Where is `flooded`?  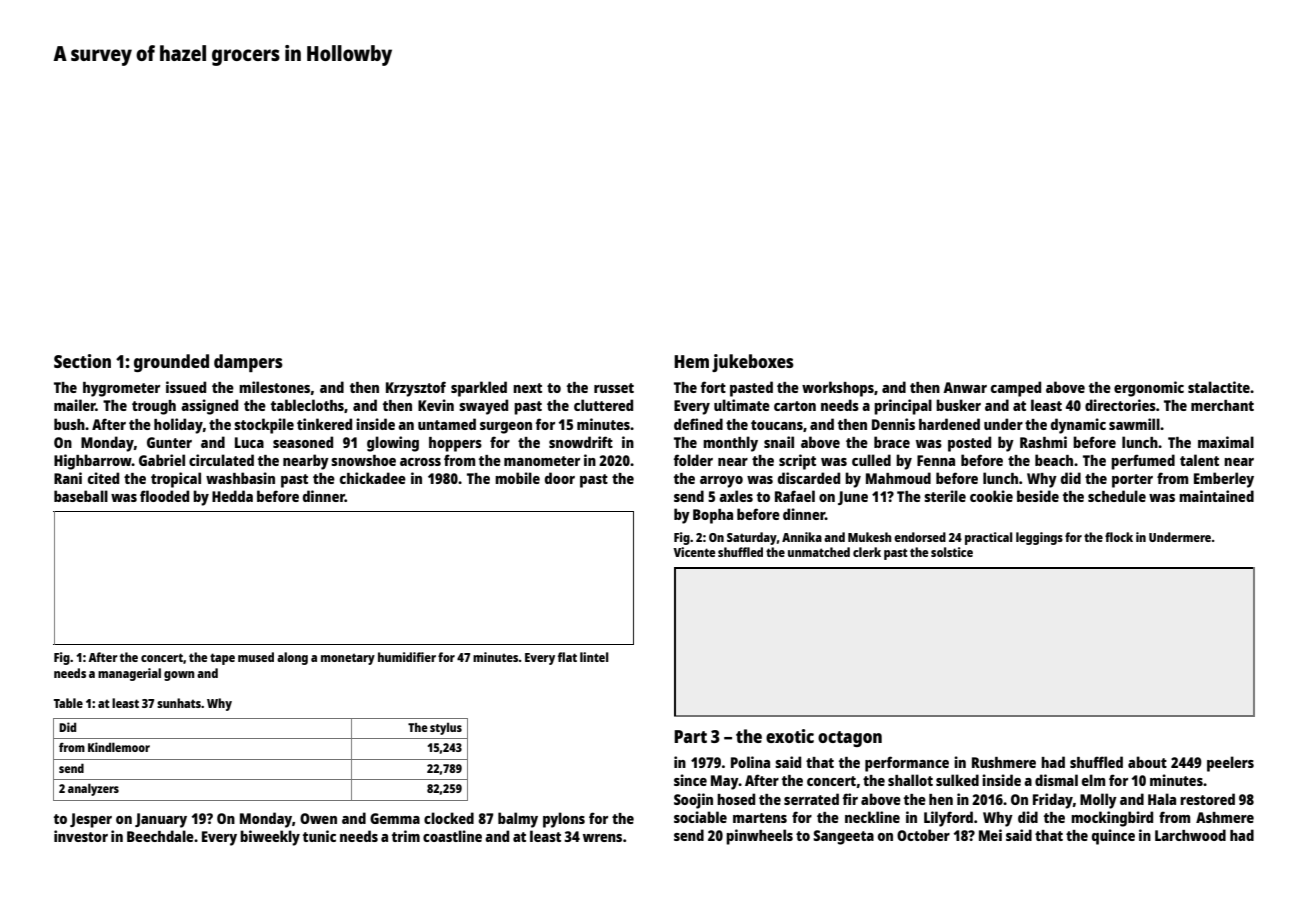
flooded is located at coordinates (164, 496).
